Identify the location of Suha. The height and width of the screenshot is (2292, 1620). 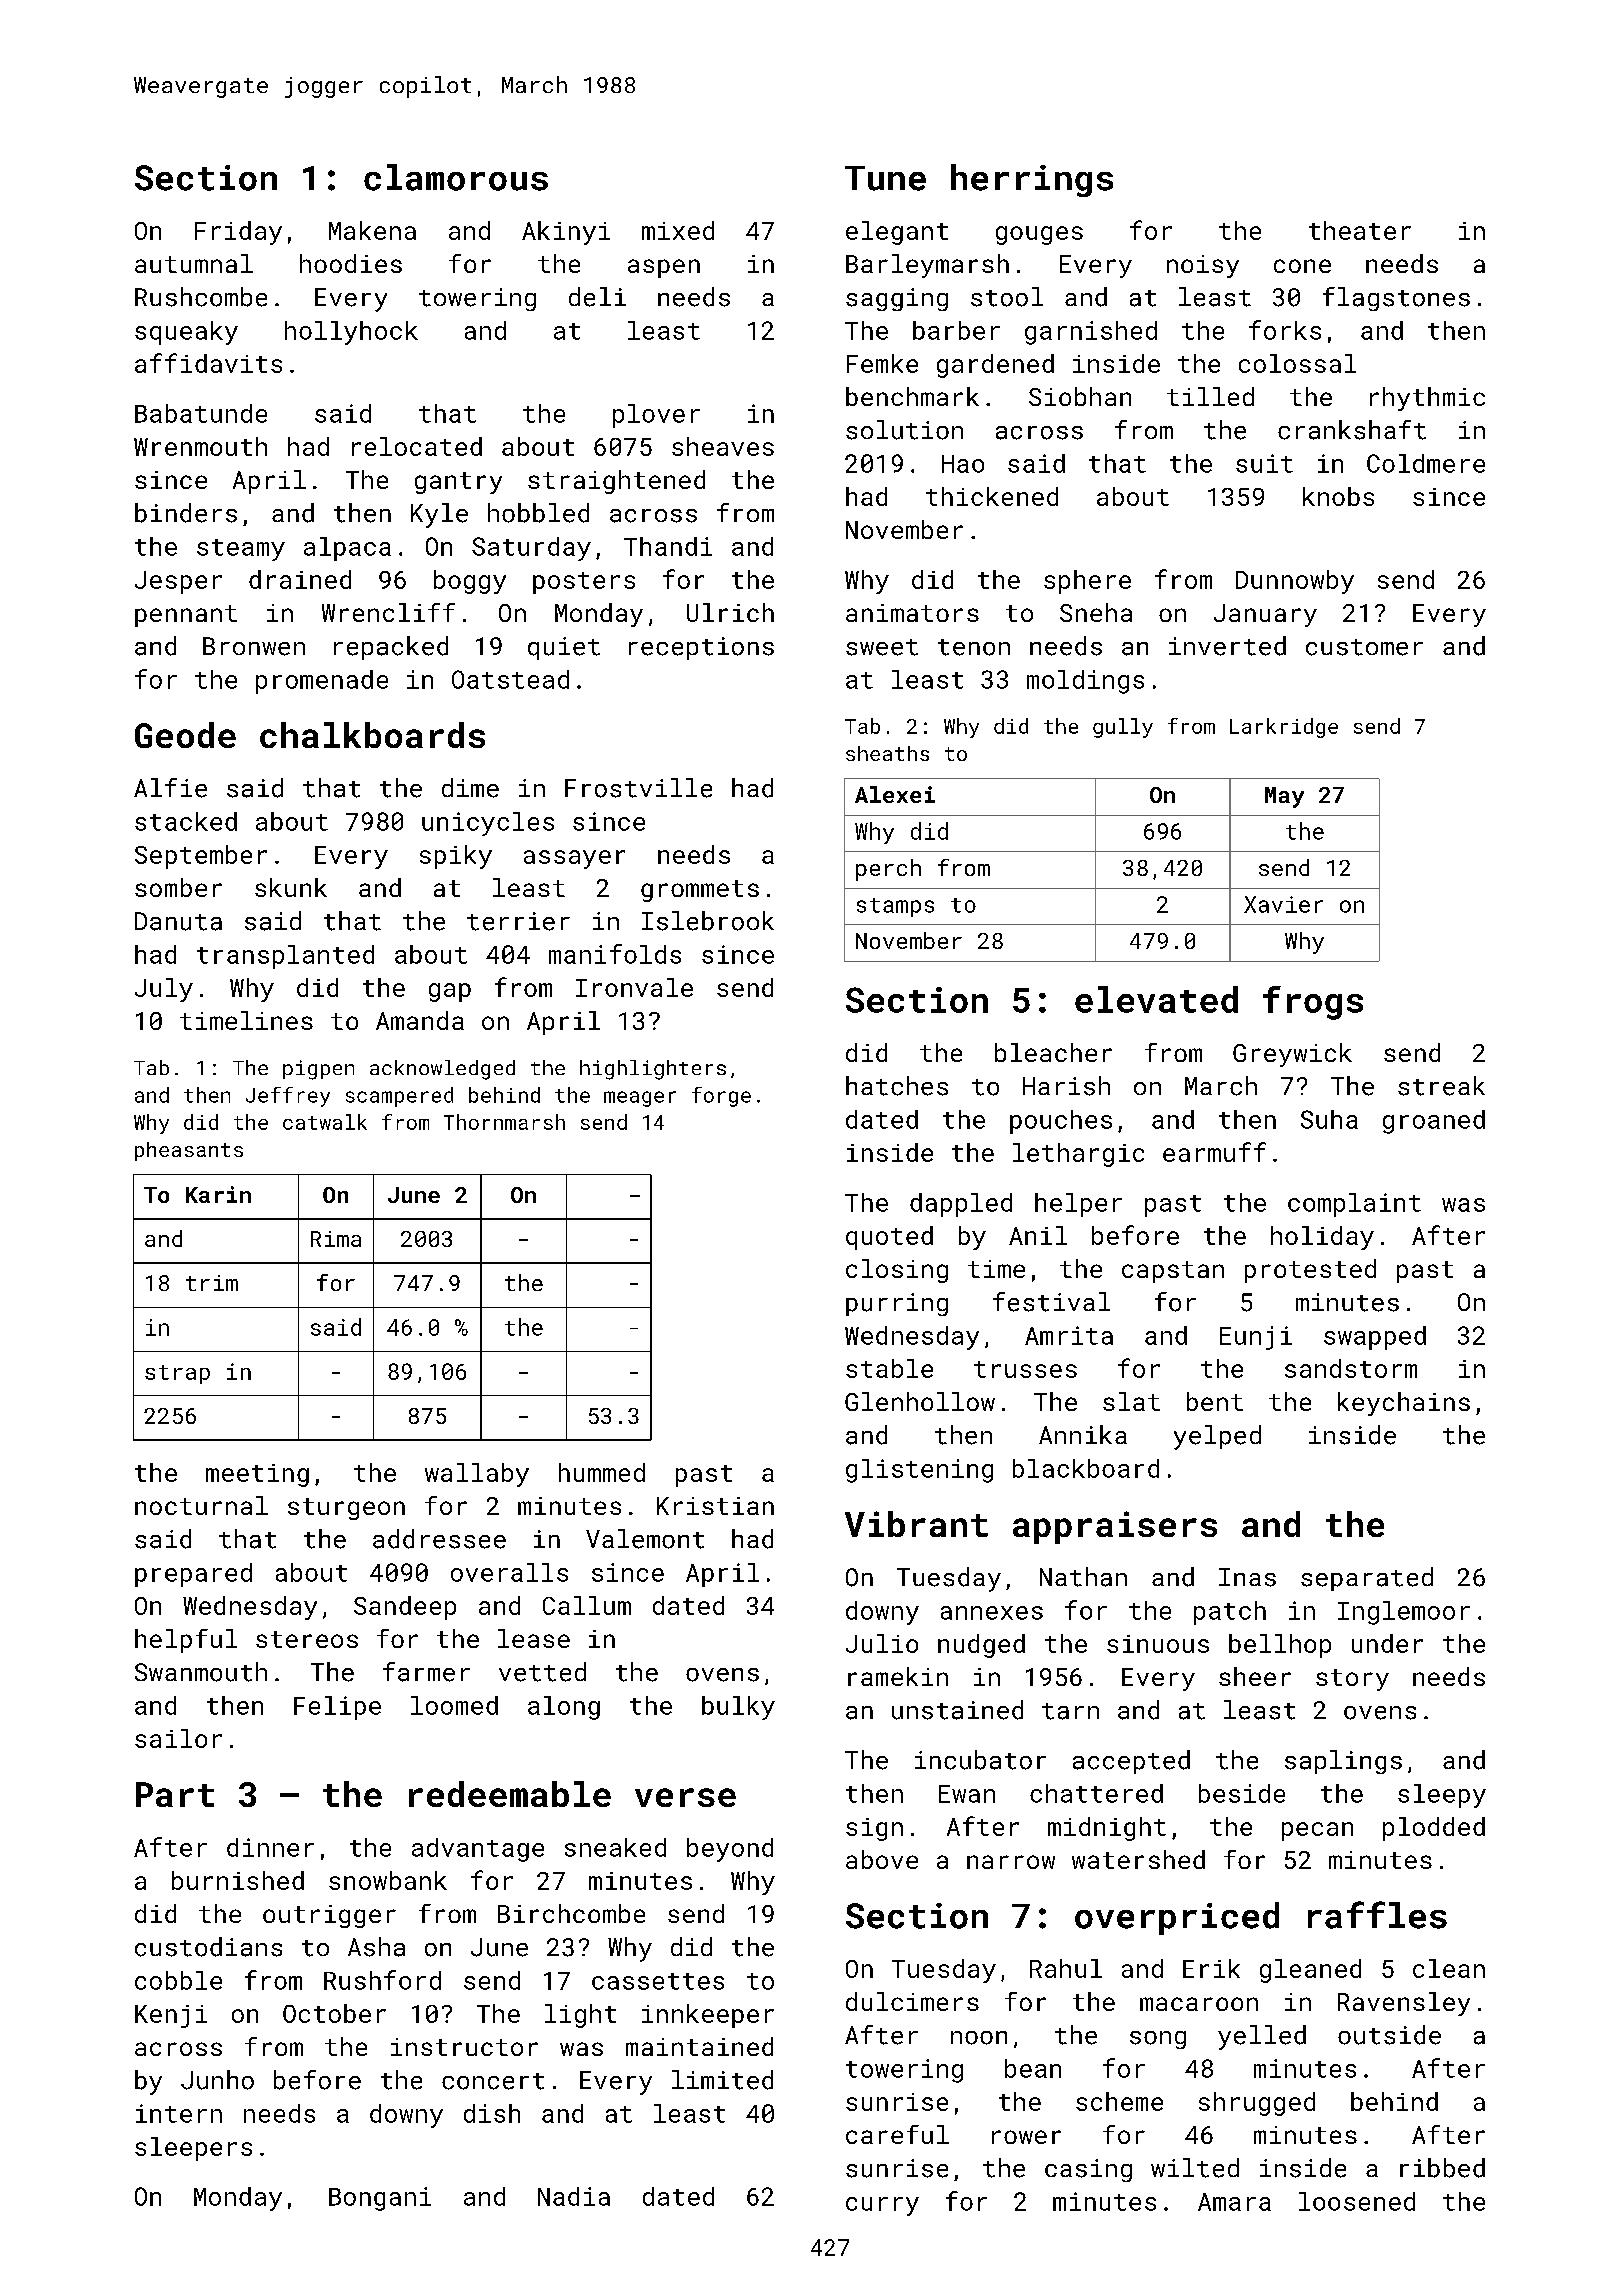
(1329, 1119).
